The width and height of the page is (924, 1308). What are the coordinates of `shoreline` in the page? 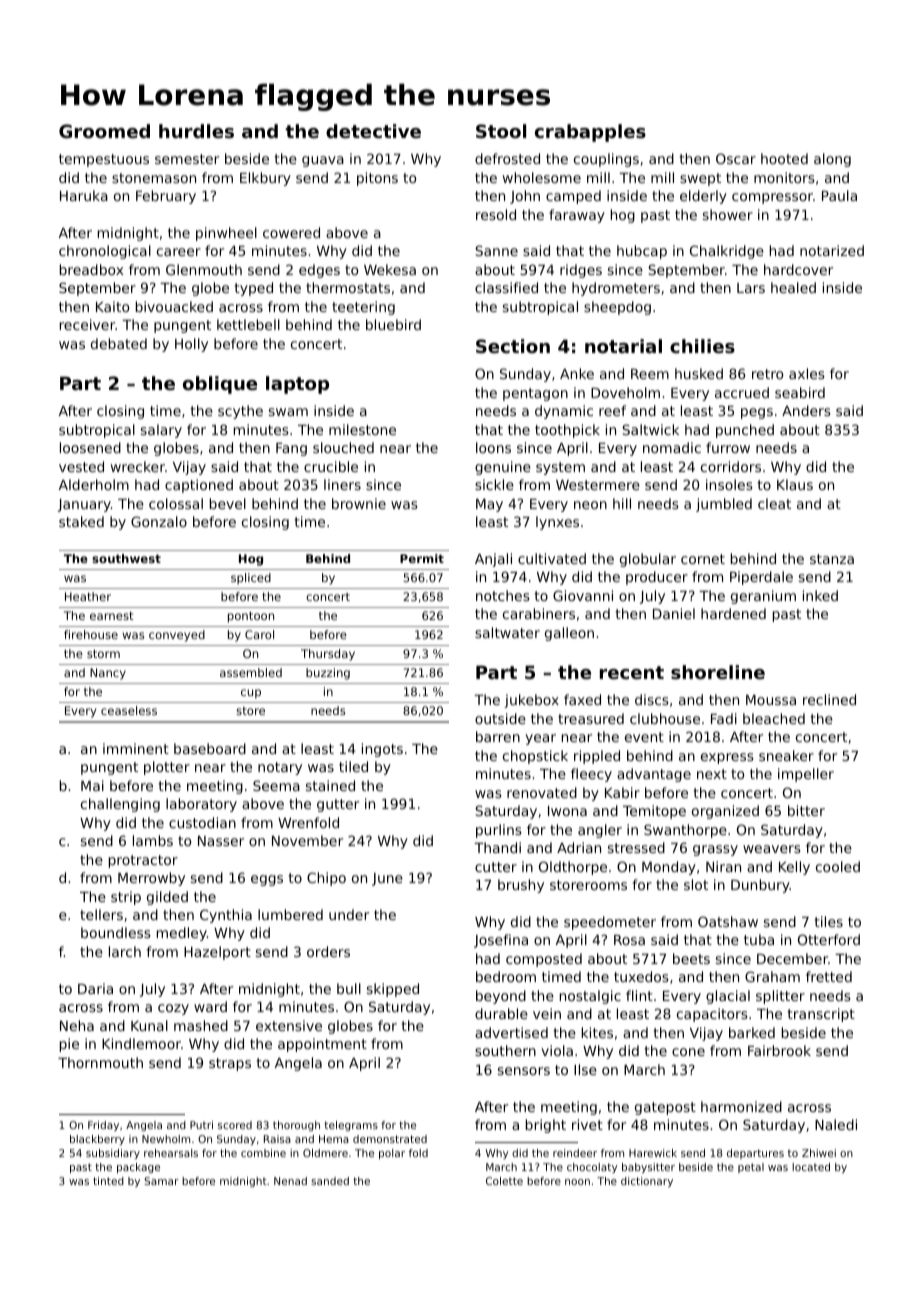 It's located at (718, 672).
